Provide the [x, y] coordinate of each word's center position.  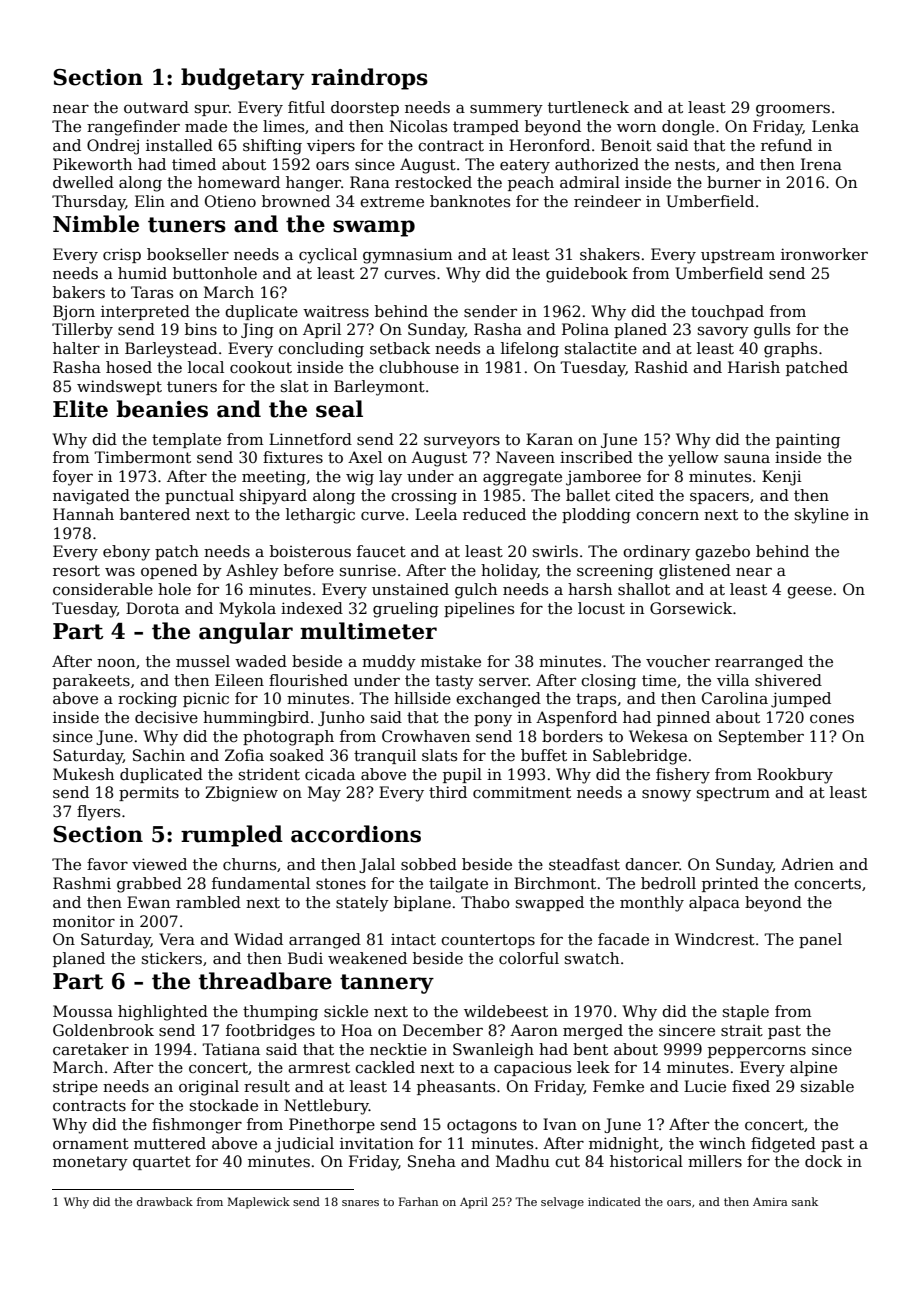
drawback [165, 1201]
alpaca [714, 903]
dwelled [83, 182]
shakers [610, 254]
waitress [336, 312]
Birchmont [555, 883]
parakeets [91, 681]
